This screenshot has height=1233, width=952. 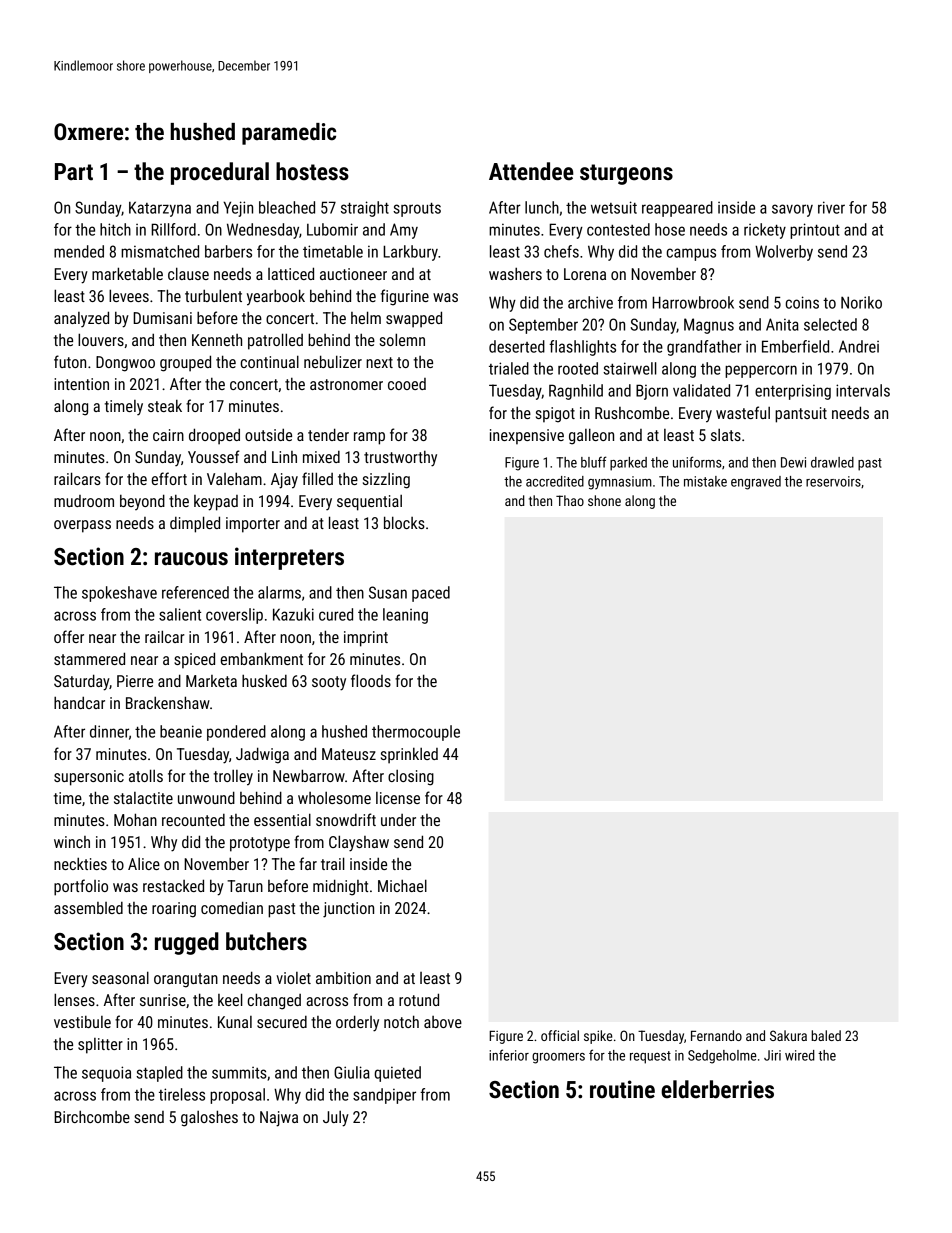 I want to click on washers, so click(x=515, y=273).
